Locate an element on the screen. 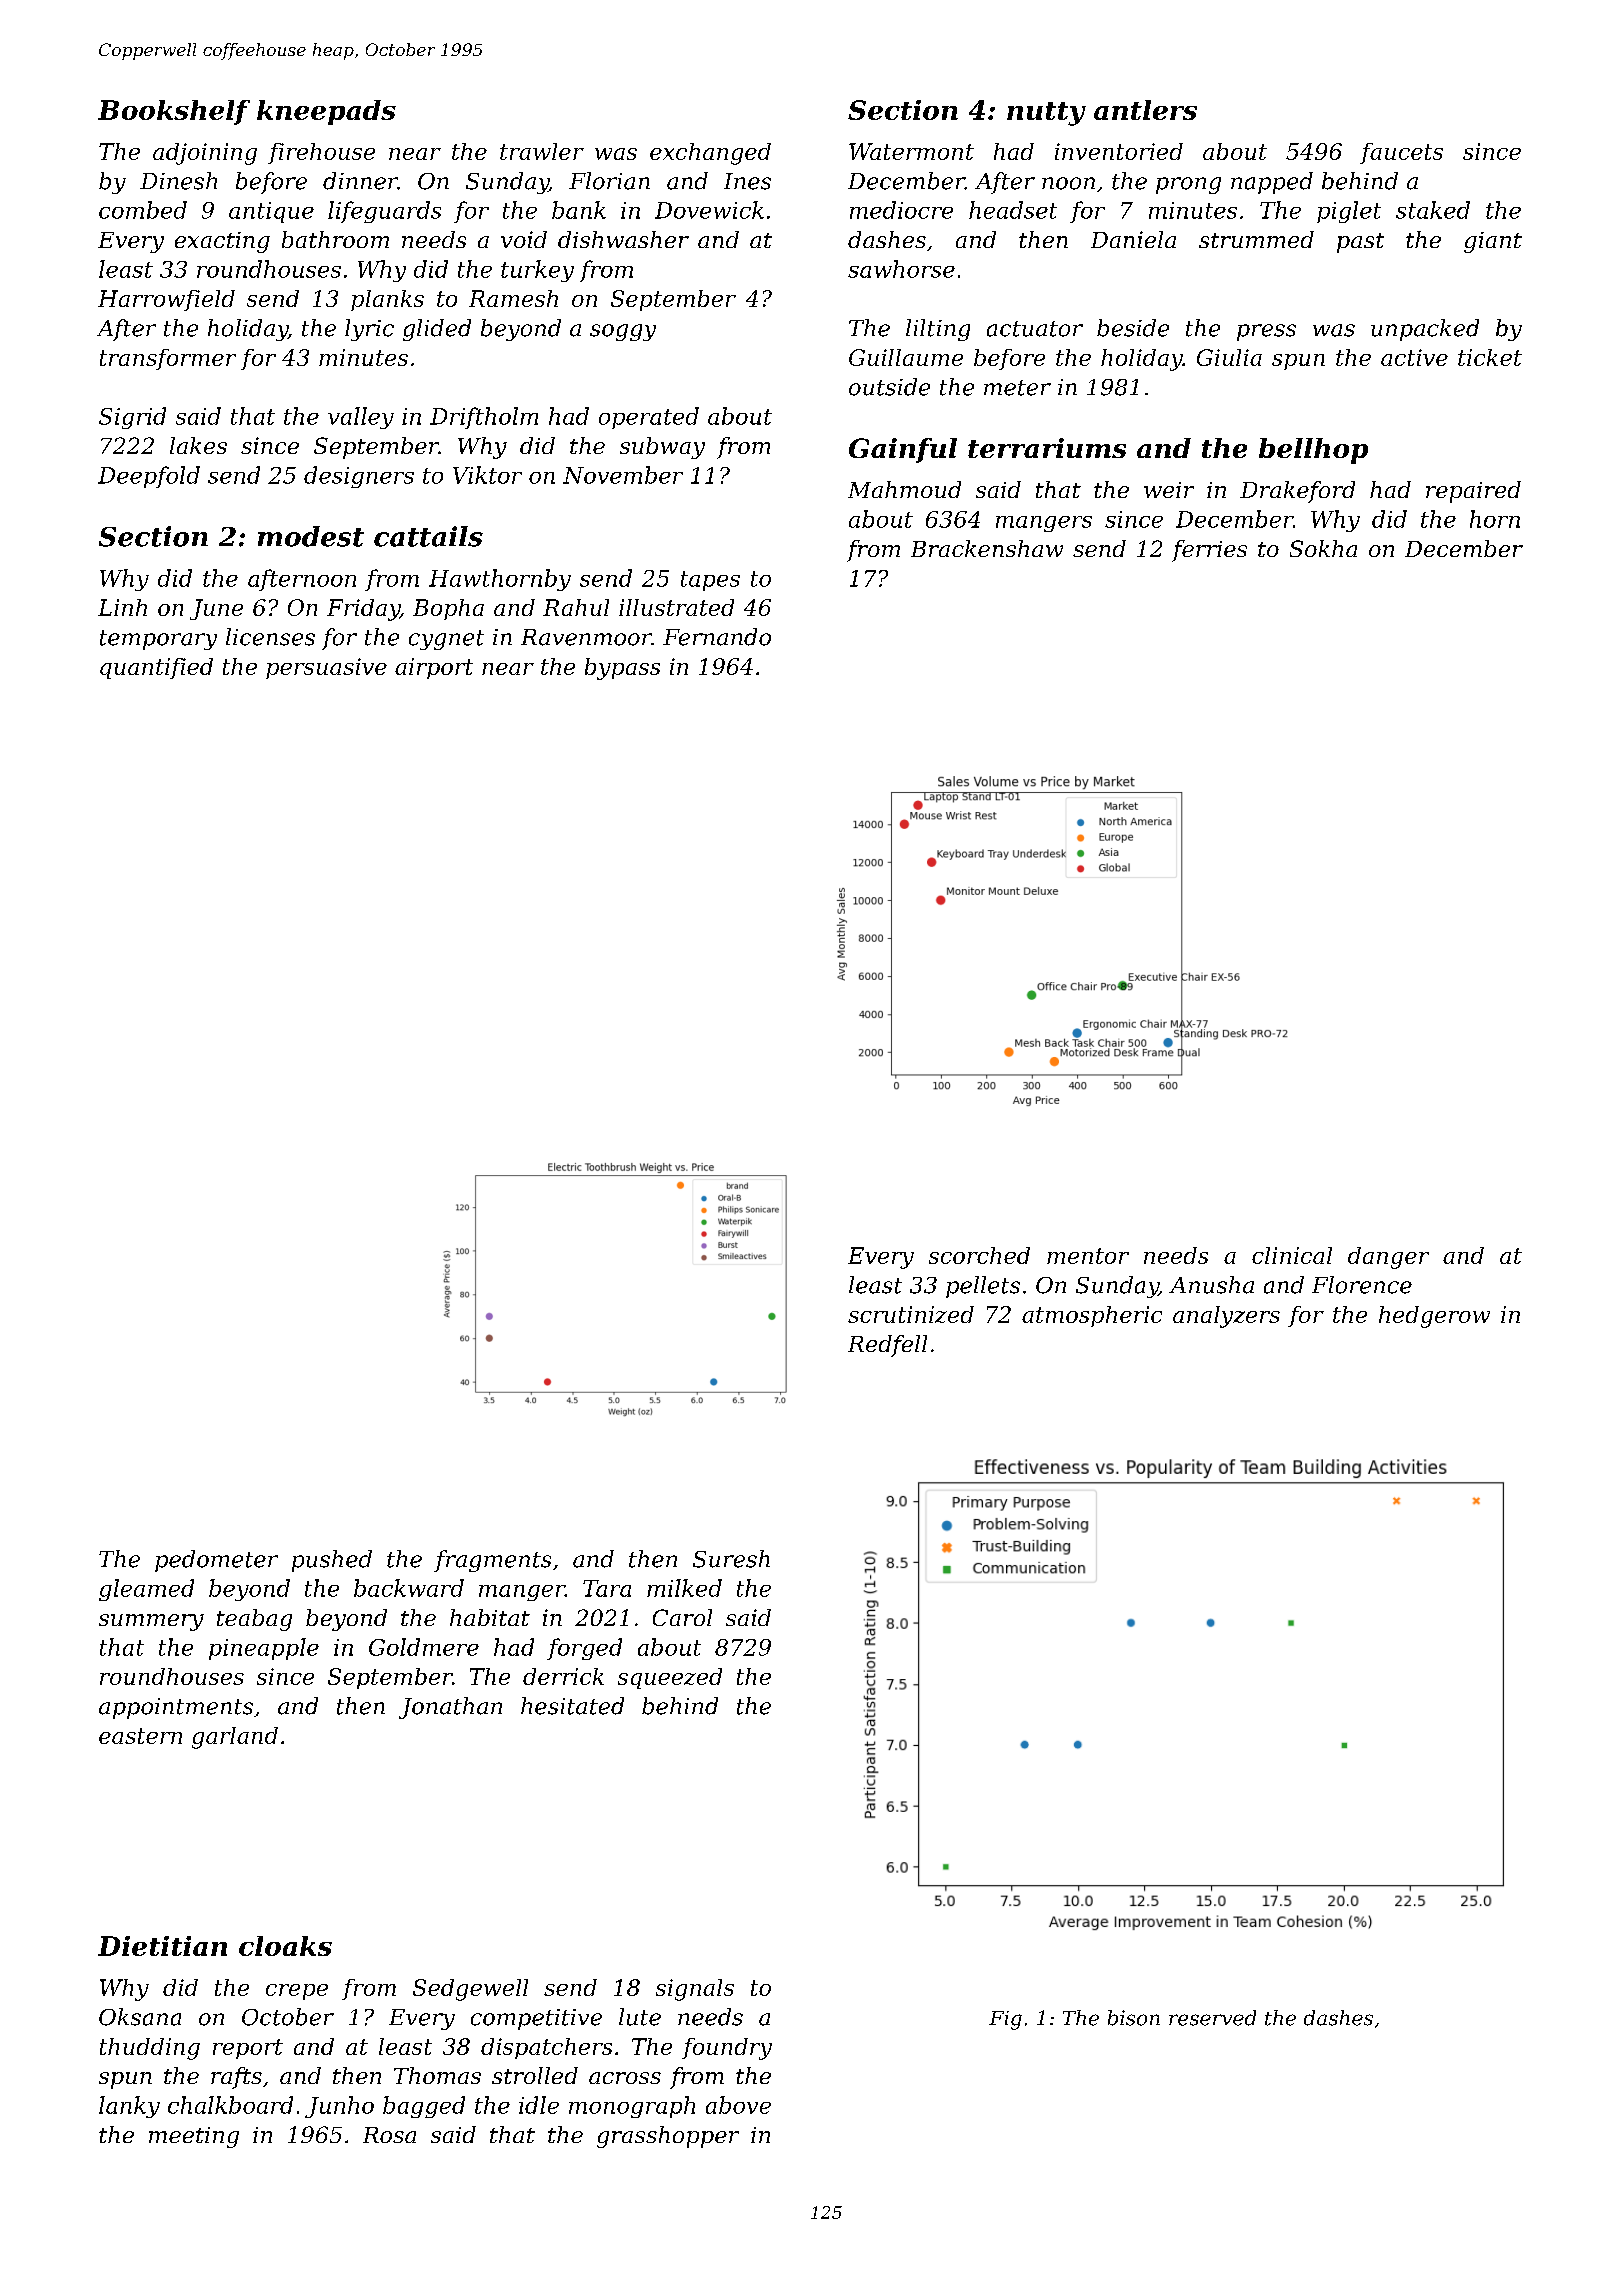  pushed is located at coordinates (332, 1561).
